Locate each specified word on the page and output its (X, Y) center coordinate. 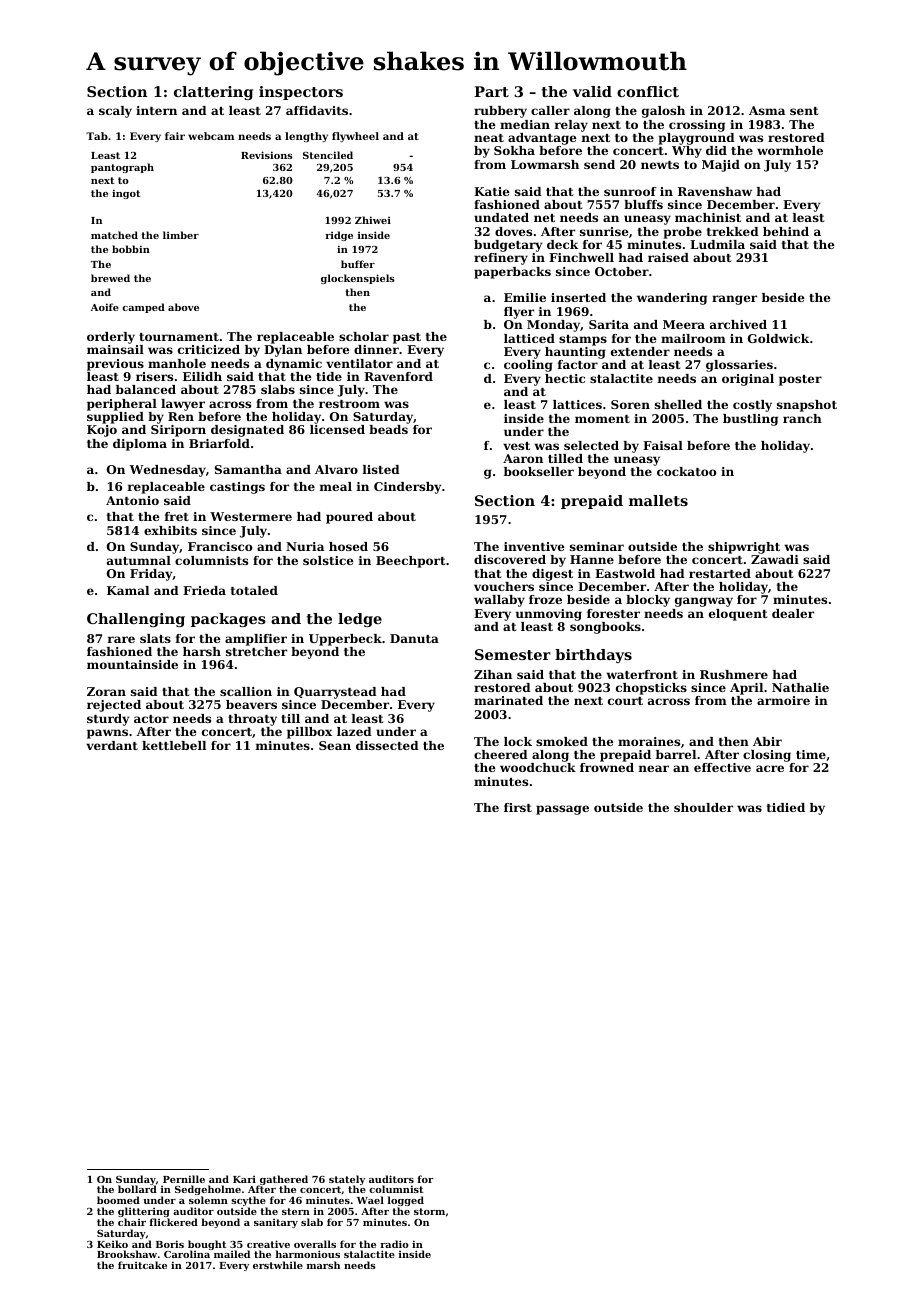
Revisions (267, 155)
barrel (676, 754)
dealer (793, 613)
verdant (112, 745)
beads (388, 429)
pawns (107, 734)
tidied (786, 807)
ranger (734, 300)
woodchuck (538, 767)
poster (800, 380)
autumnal (139, 560)
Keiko (112, 1244)
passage (562, 810)
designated (247, 431)
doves (513, 231)
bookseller (539, 471)
